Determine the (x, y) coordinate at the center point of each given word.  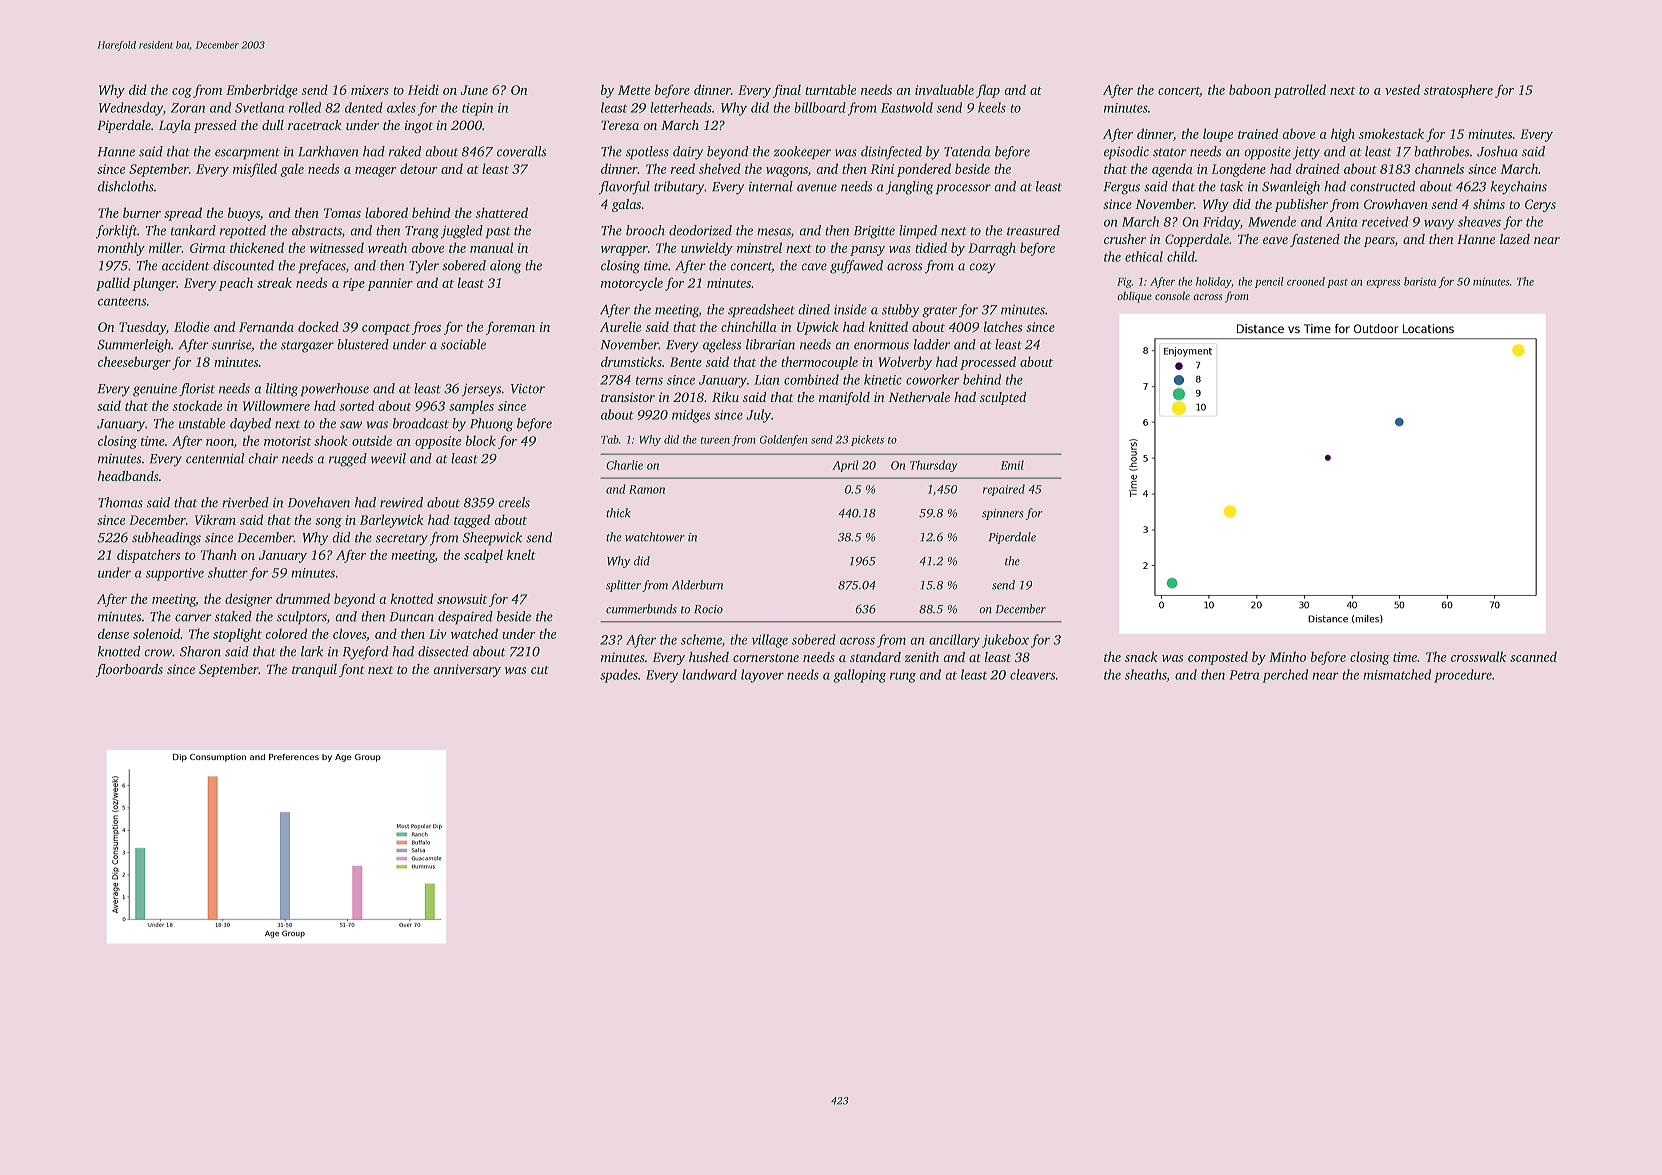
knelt (521, 554)
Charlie (624, 465)
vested (1402, 89)
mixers (370, 90)
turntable (830, 89)
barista (1420, 281)
